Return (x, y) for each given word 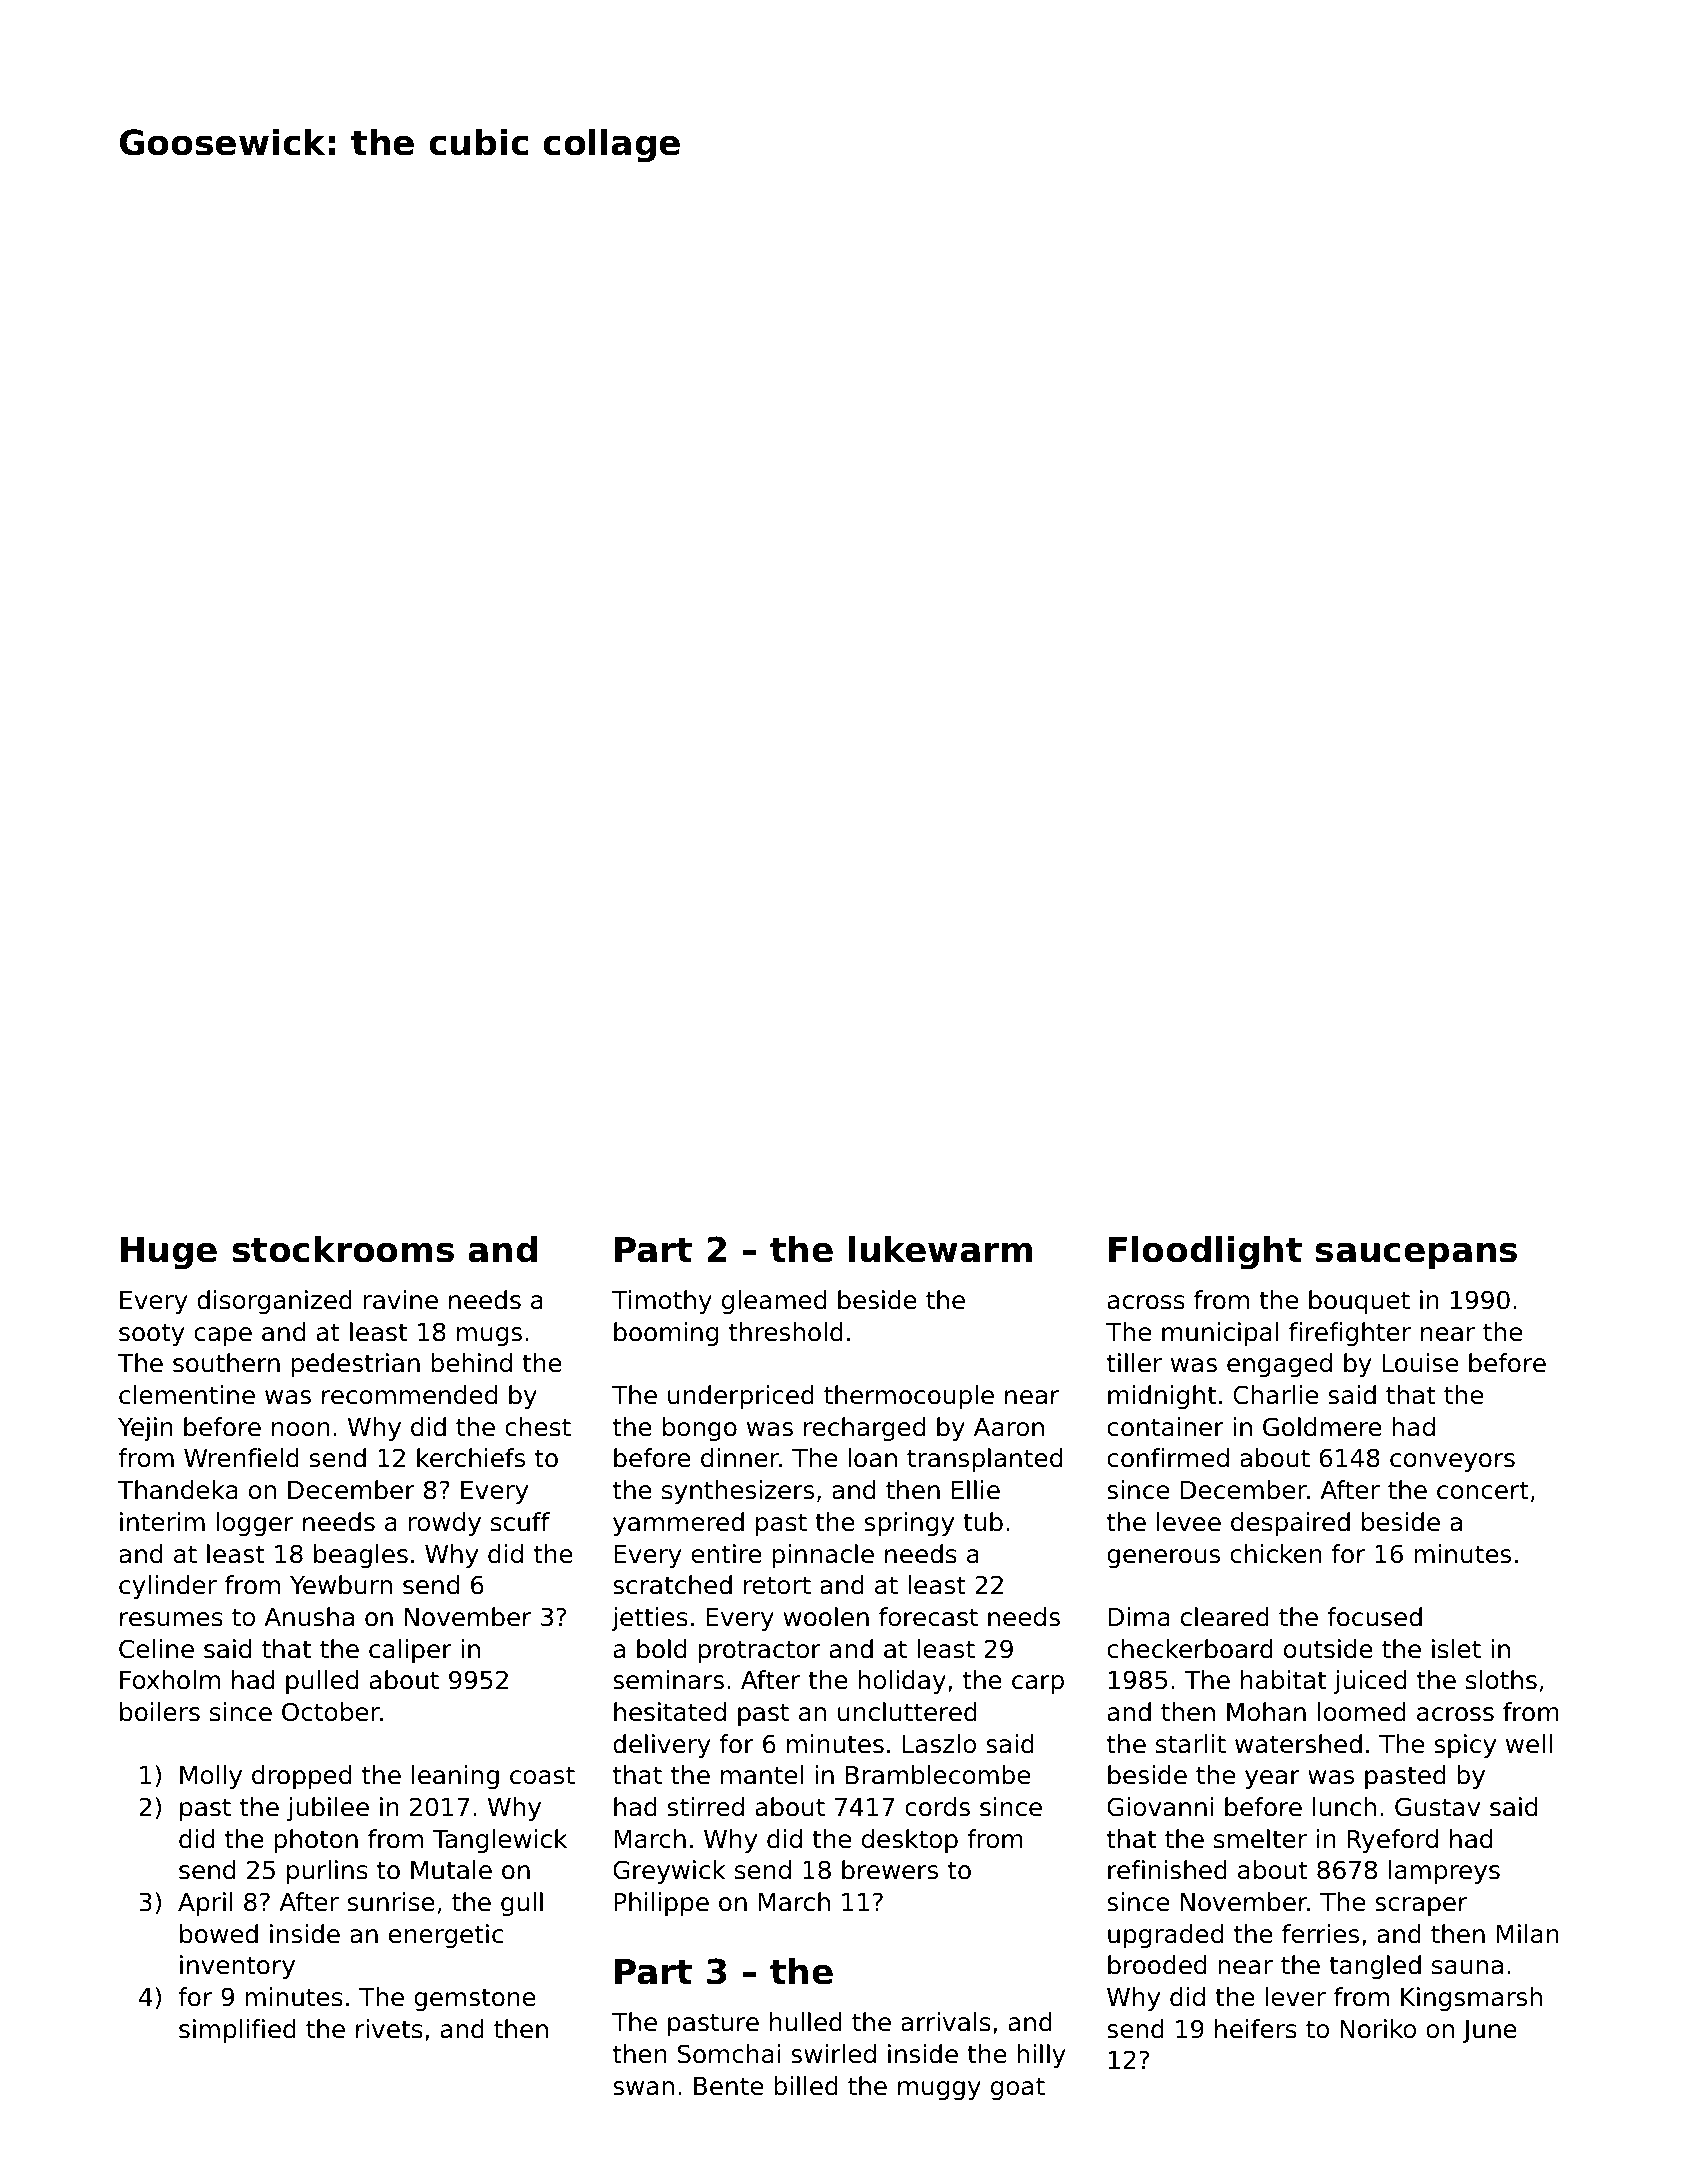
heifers (1256, 2029)
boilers (160, 1712)
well (1529, 1744)
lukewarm (940, 1249)
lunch (1344, 1807)
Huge (169, 1253)
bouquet (1359, 1302)
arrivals (946, 2022)
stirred (706, 1807)
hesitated (670, 1712)
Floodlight (1205, 1253)
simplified (237, 2031)
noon (301, 1429)
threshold (786, 1332)
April (205, 1904)
